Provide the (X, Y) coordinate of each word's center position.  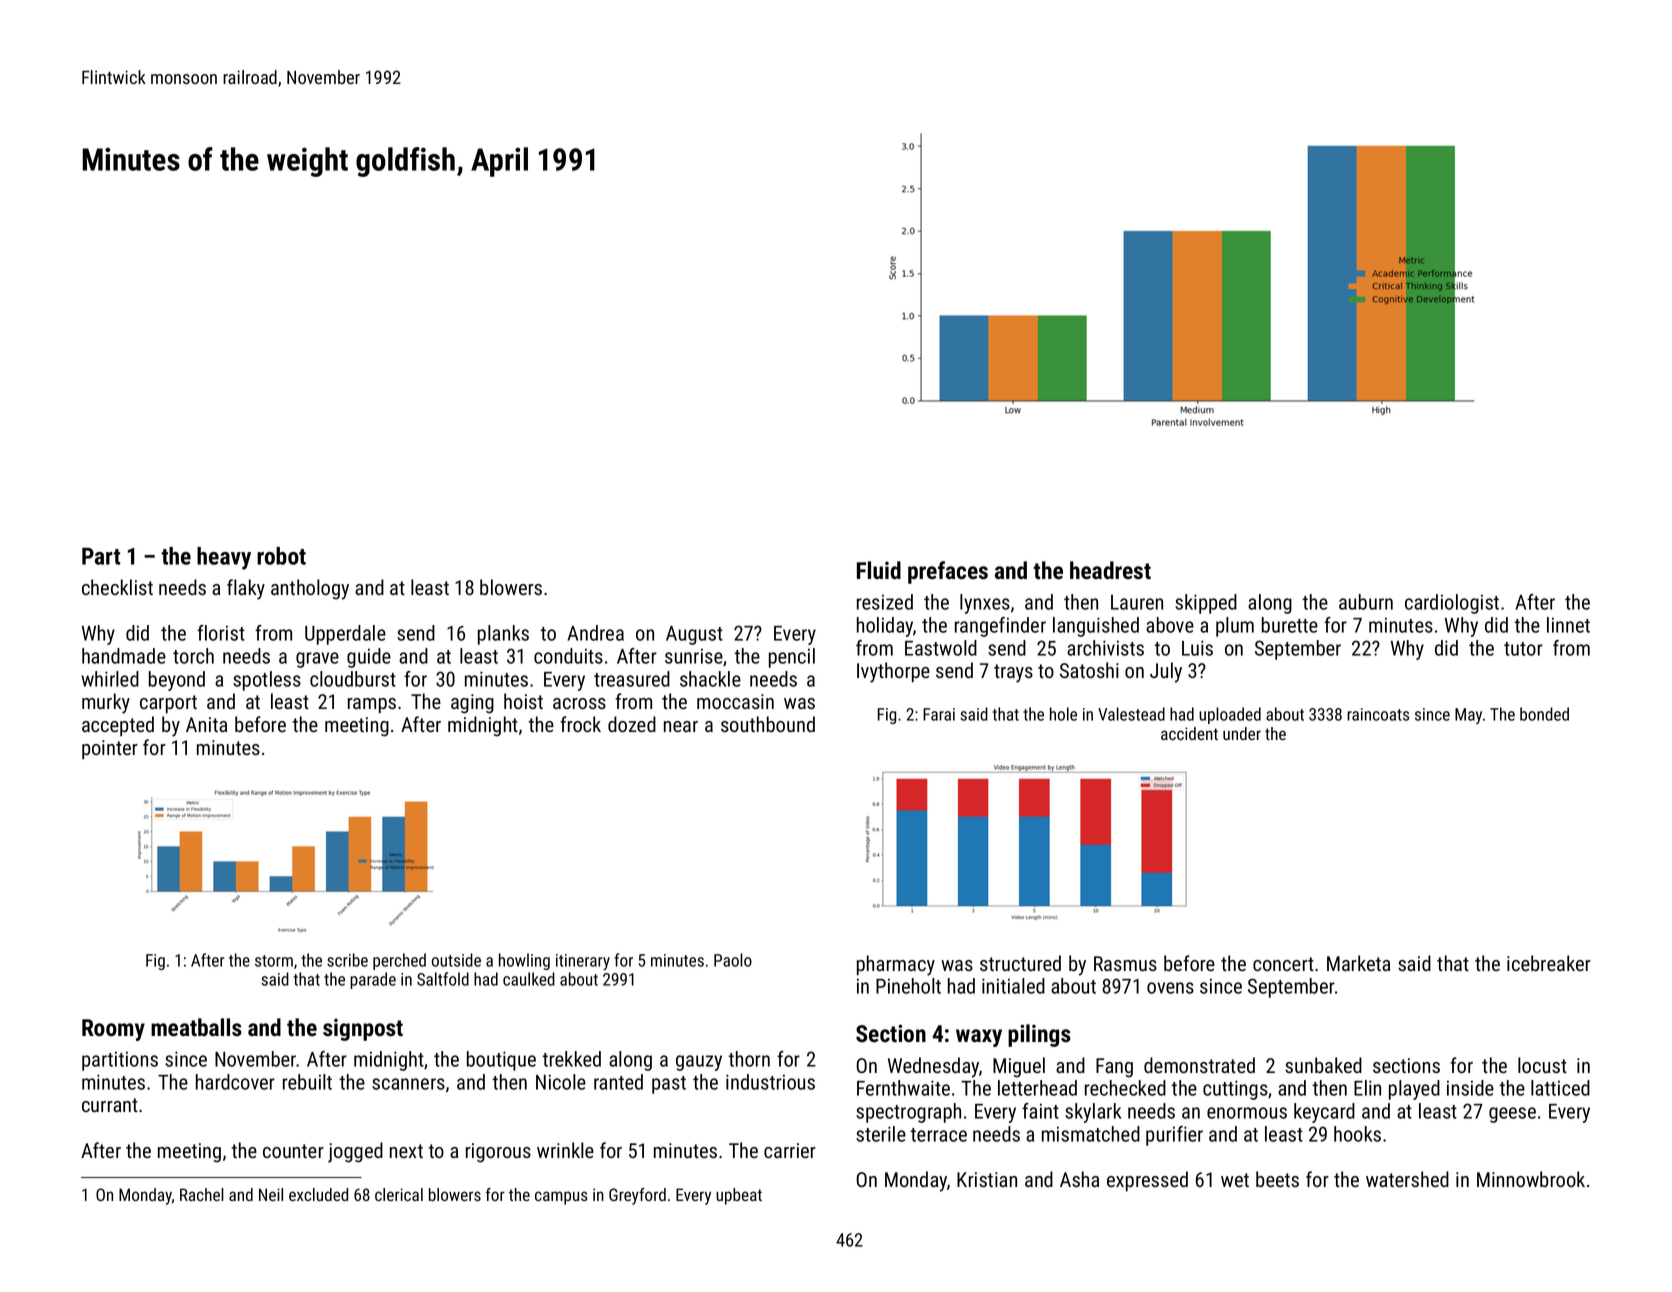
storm (274, 961)
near (681, 726)
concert (1283, 964)
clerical (399, 1194)
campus (561, 1198)
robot (281, 556)
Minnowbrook (1531, 1179)
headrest (1110, 570)
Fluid (879, 570)
